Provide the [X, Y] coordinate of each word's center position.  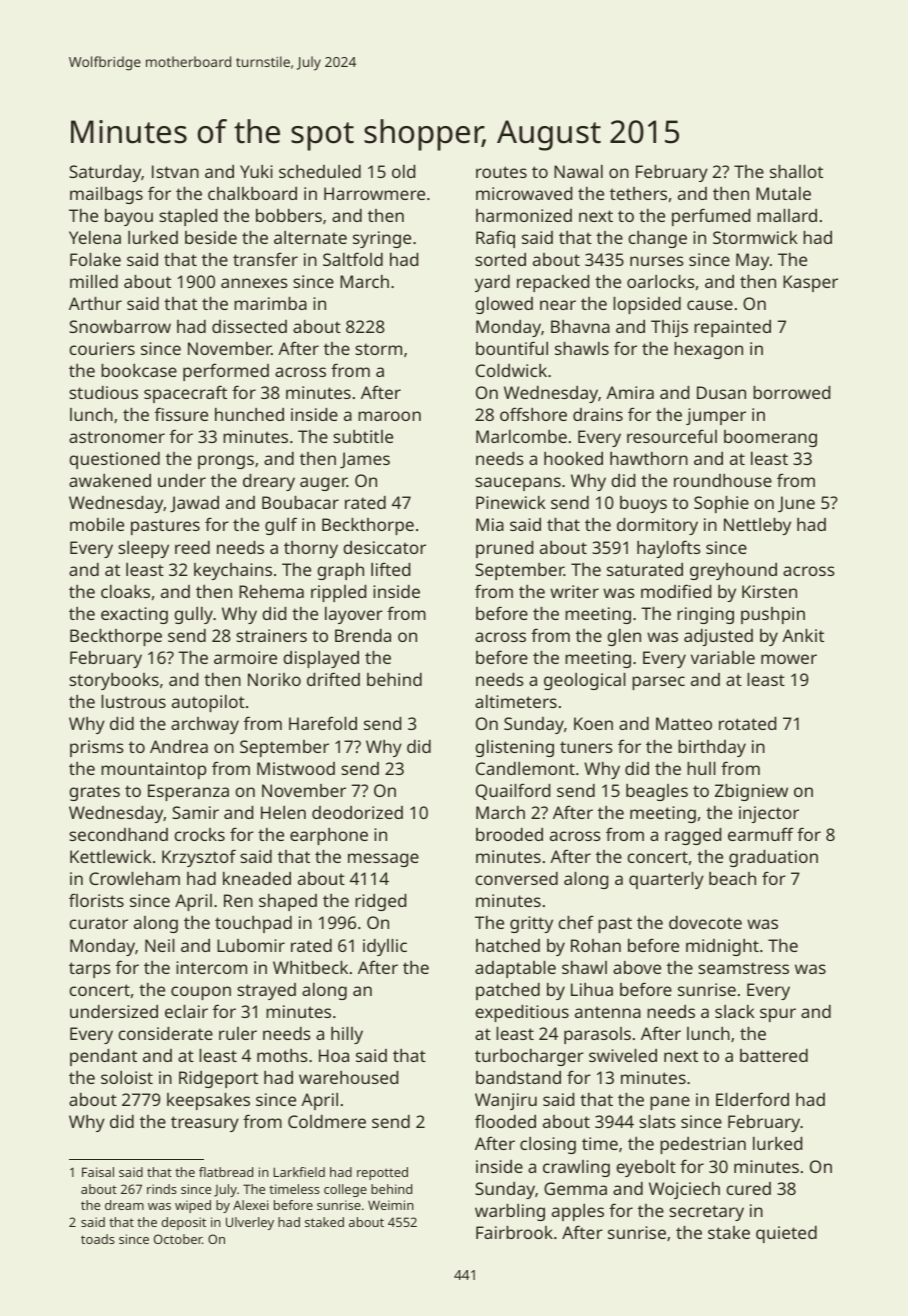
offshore [533, 414]
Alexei [251, 1205]
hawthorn [649, 458]
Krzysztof [199, 858]
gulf [281, 526]
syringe [382, 239]
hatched [508, 945]
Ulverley [250, 1223]
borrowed [791, 392]
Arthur [95, 303]
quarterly [666, 880]
